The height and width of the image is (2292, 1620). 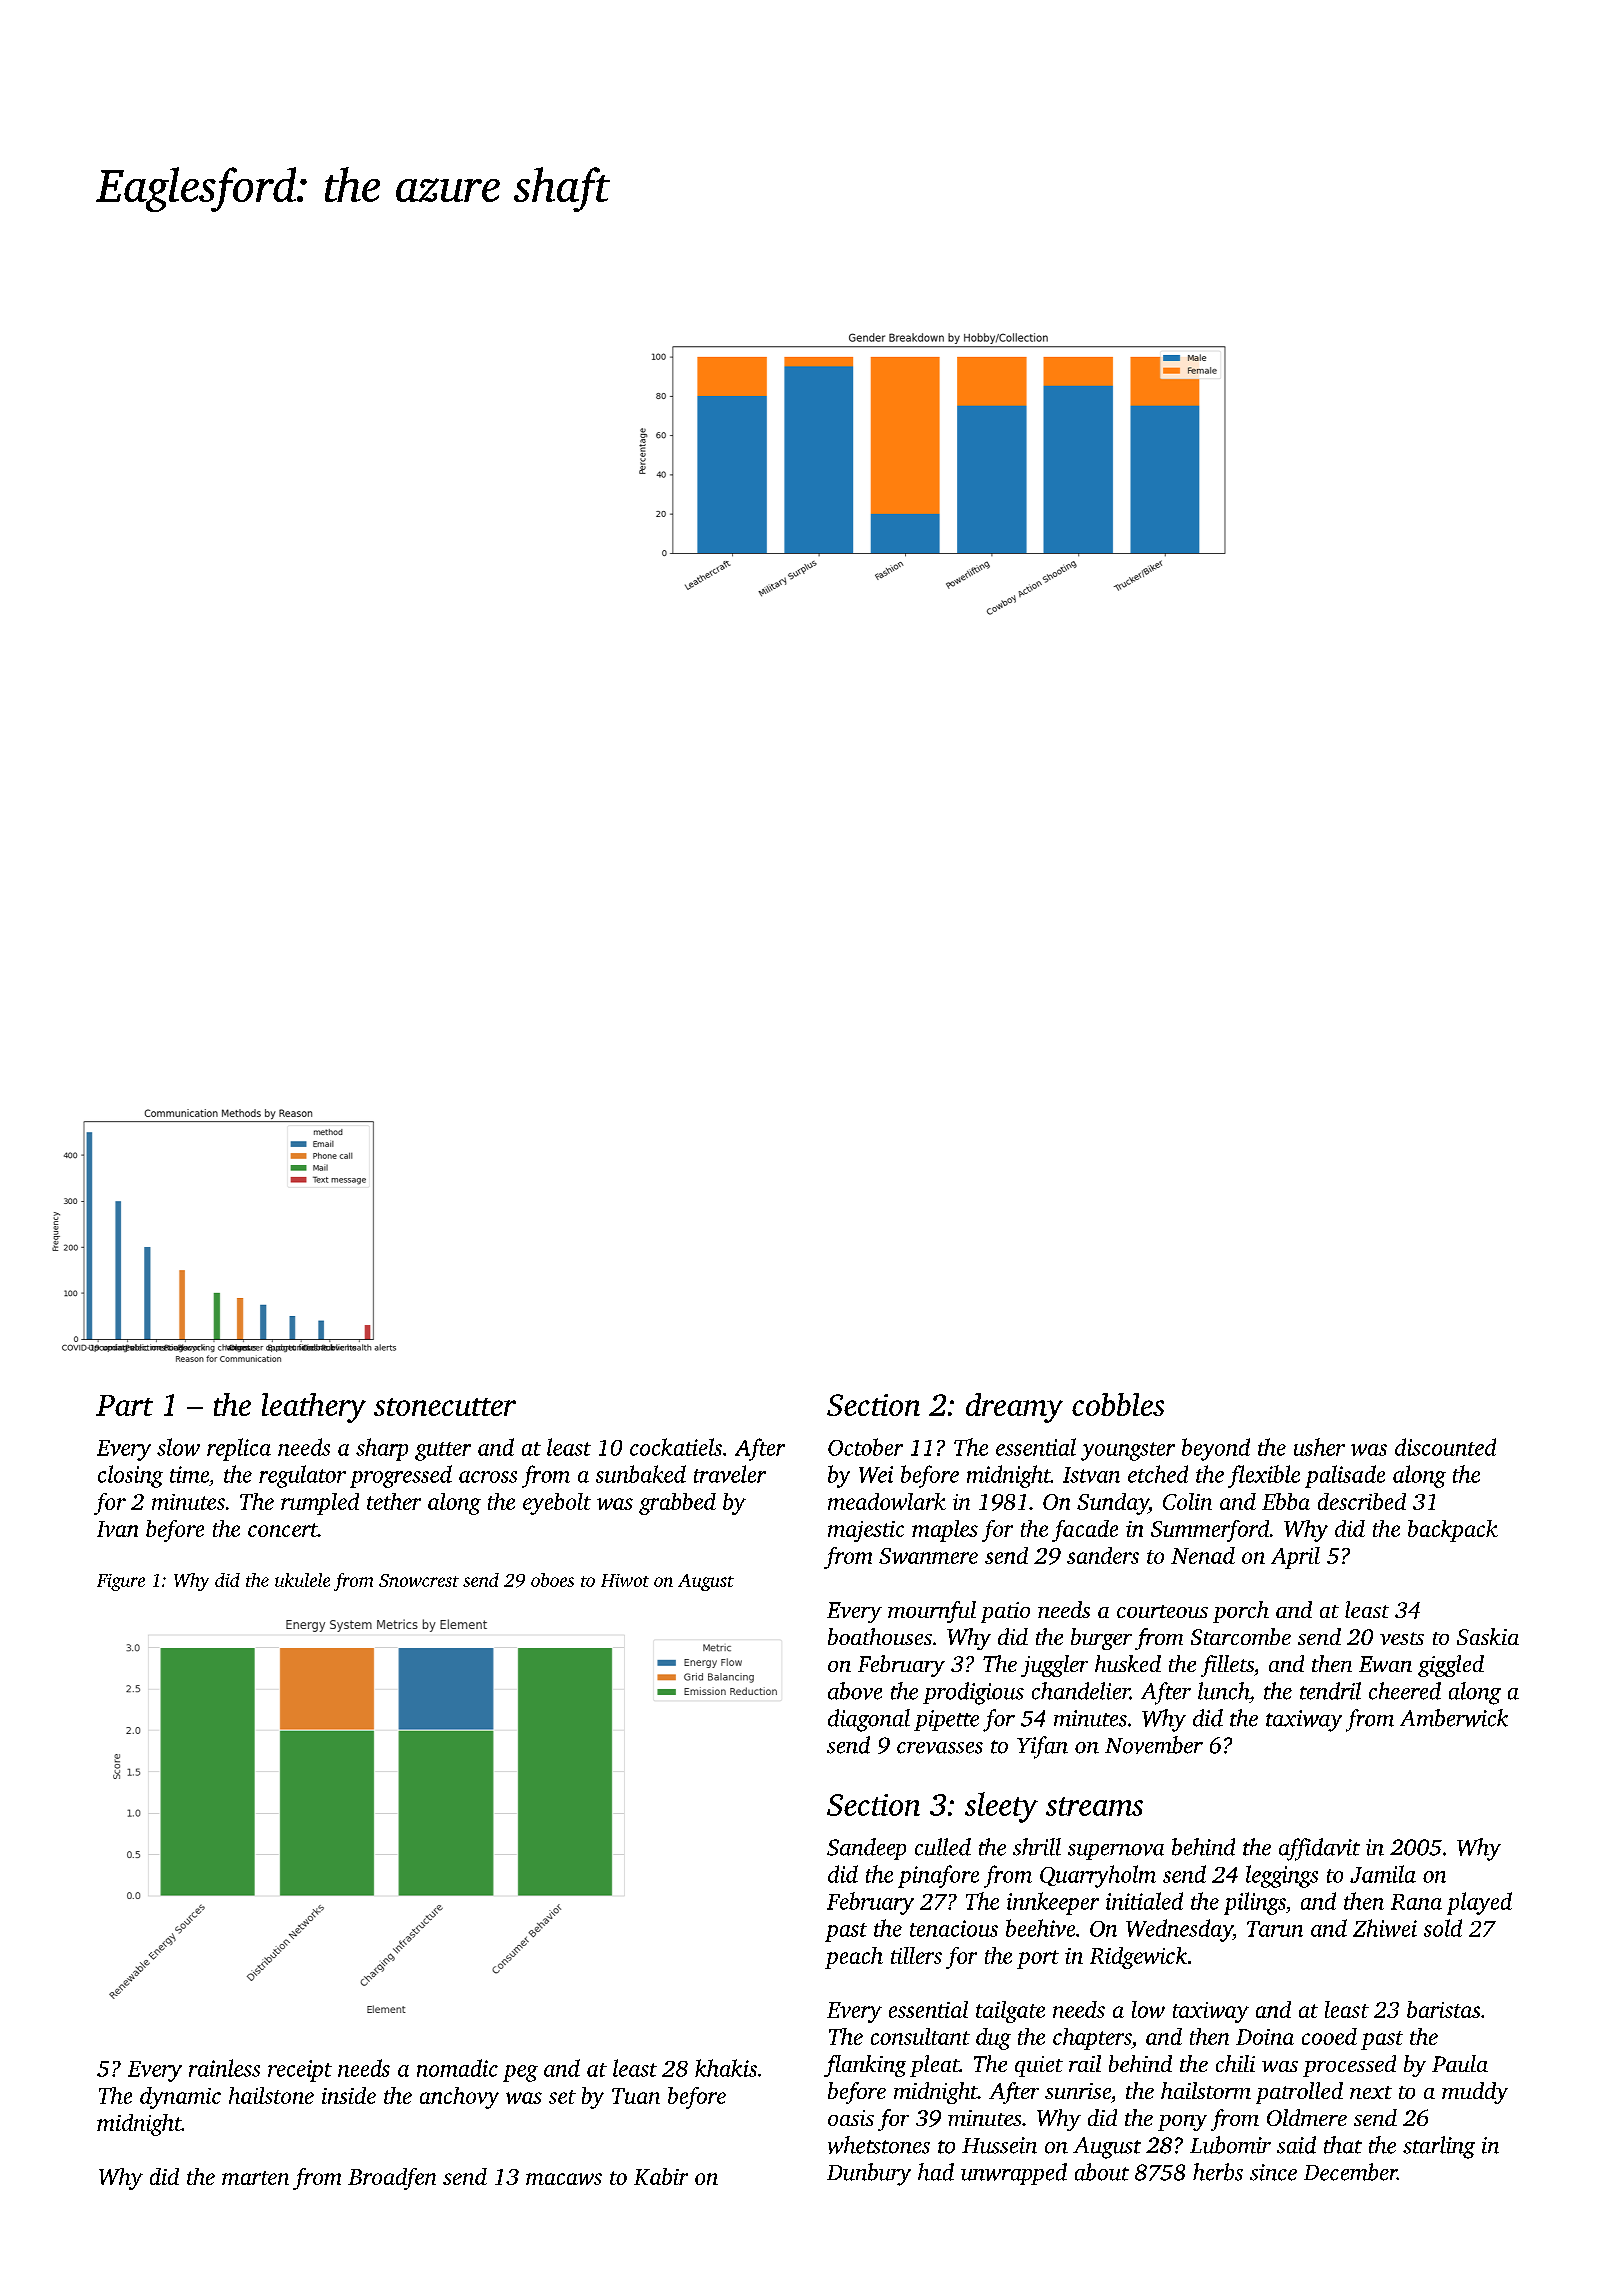 What do you see at coordinates (564, 2179) in the image?
I see `macaws` at bounding box center [564, 2179].
